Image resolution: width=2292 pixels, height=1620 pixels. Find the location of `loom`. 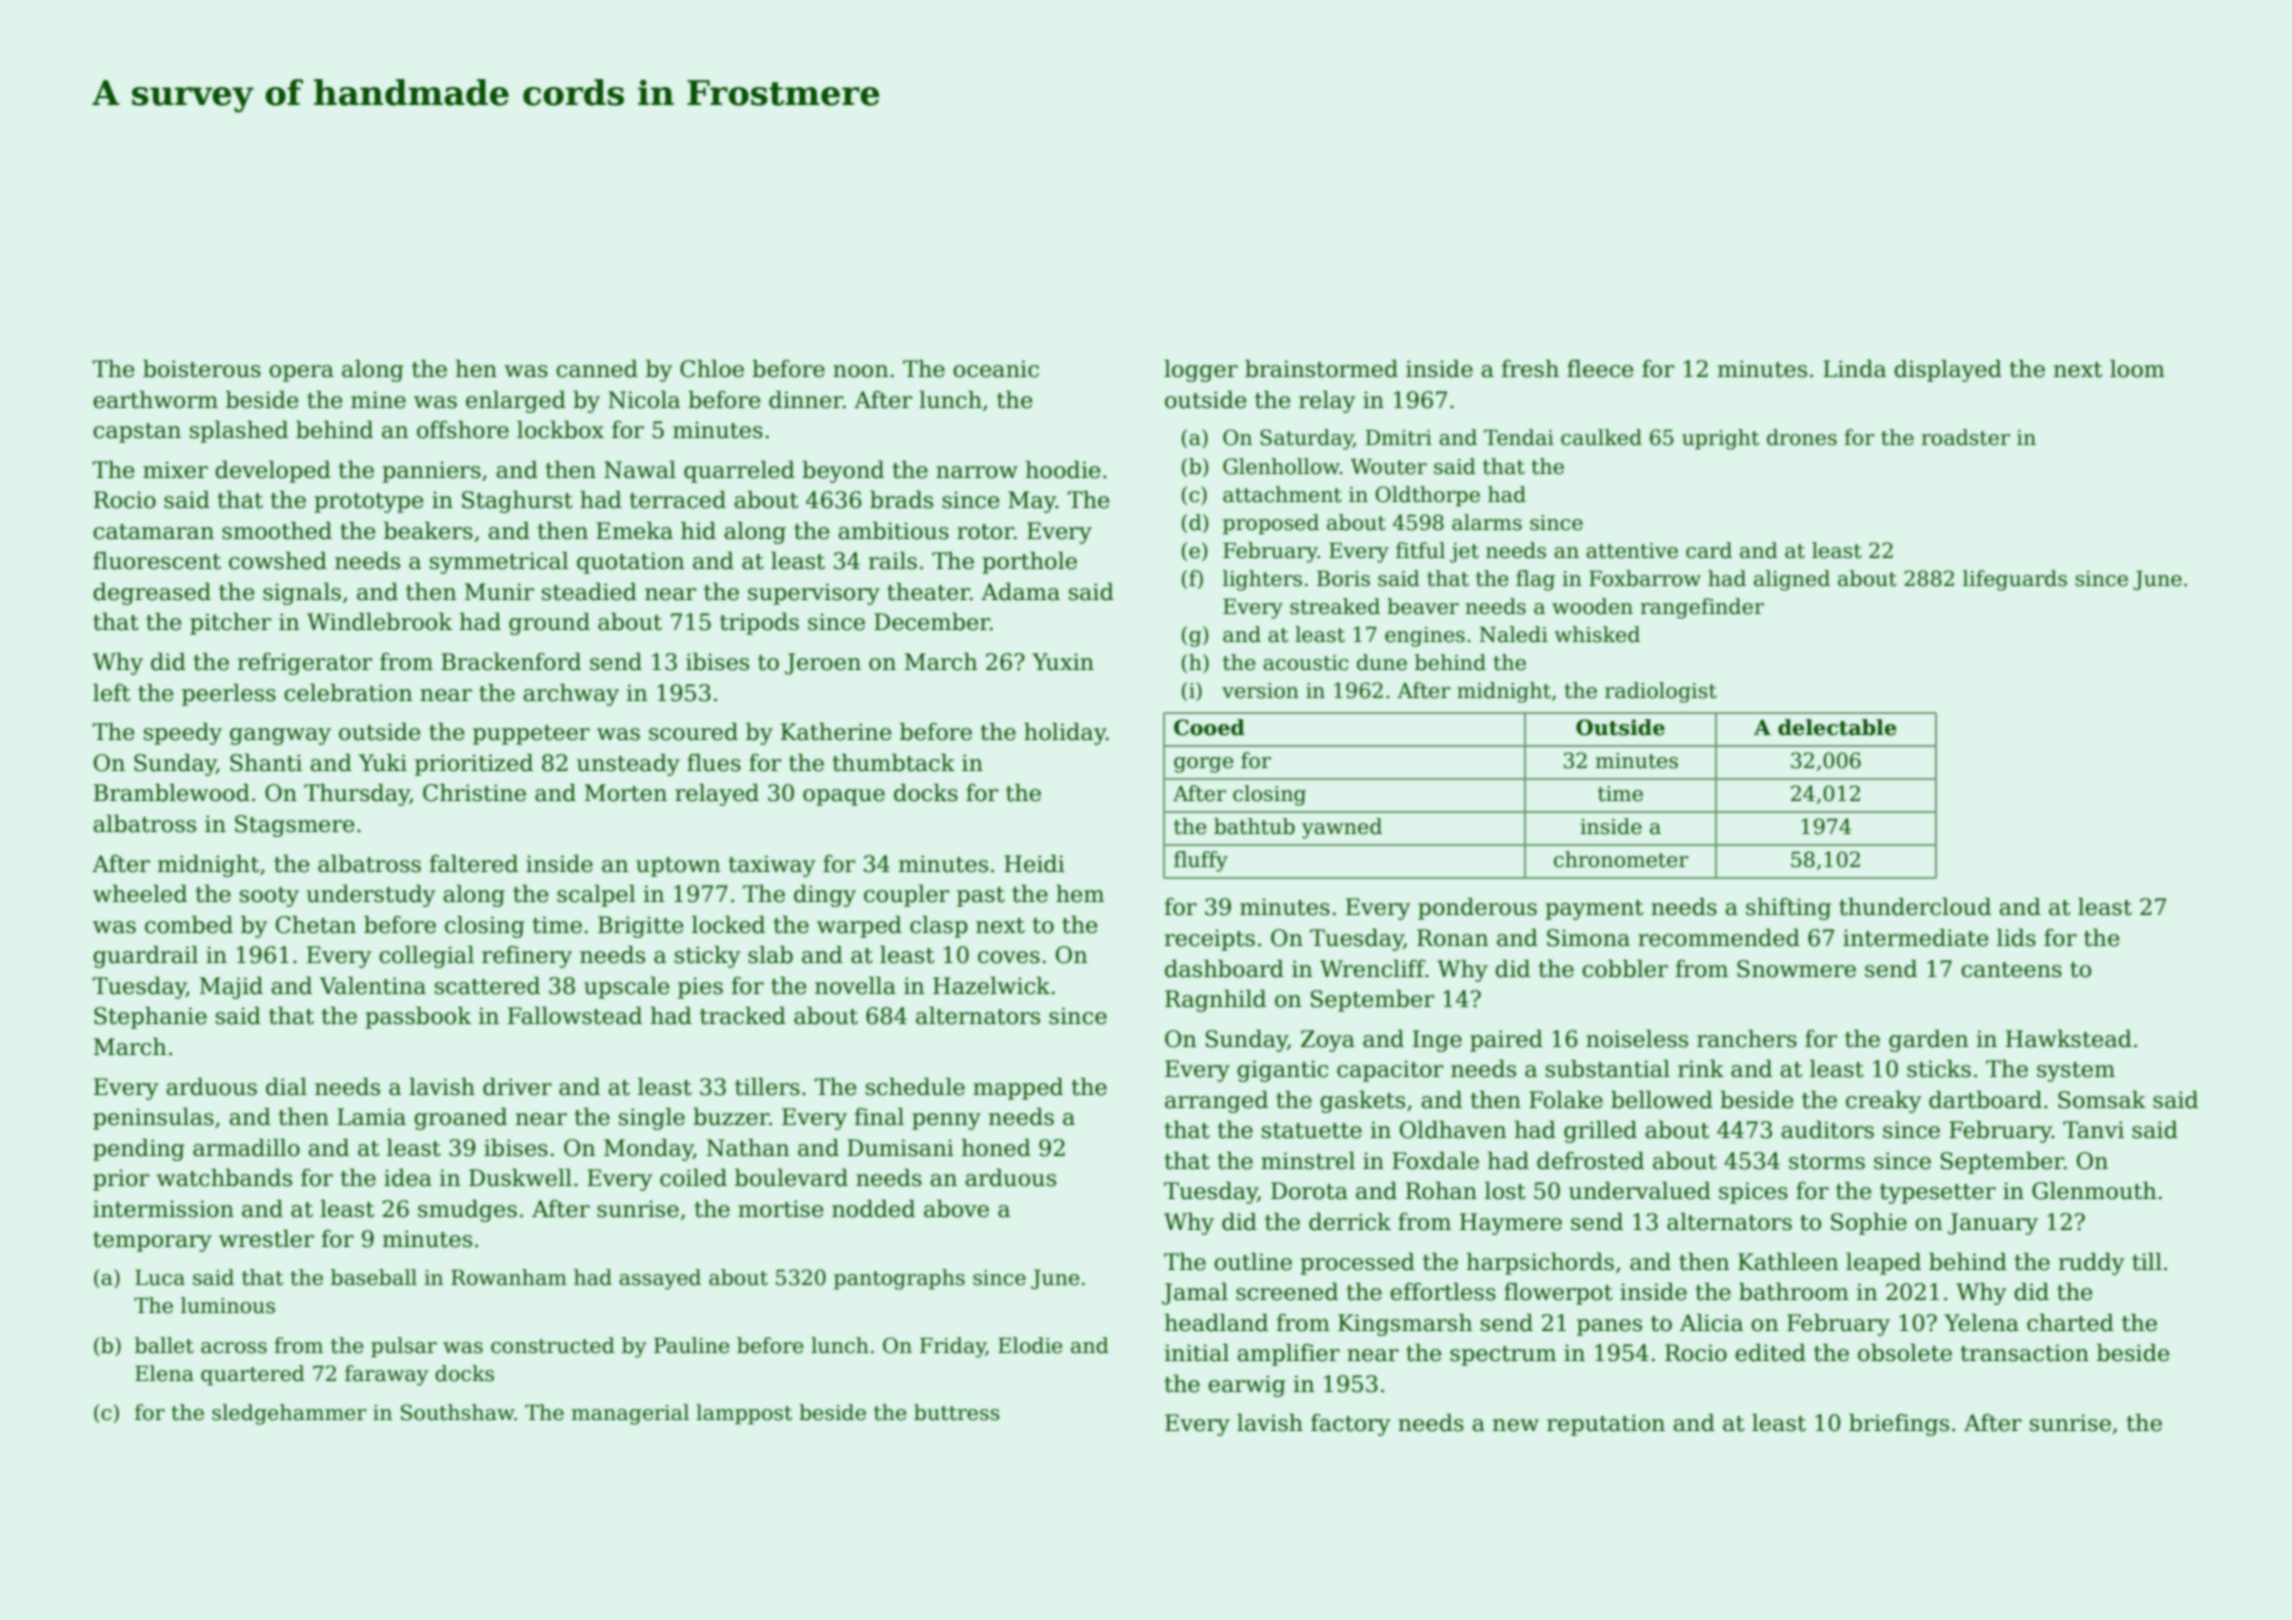

loom is located at coordinates (2137, 369).
